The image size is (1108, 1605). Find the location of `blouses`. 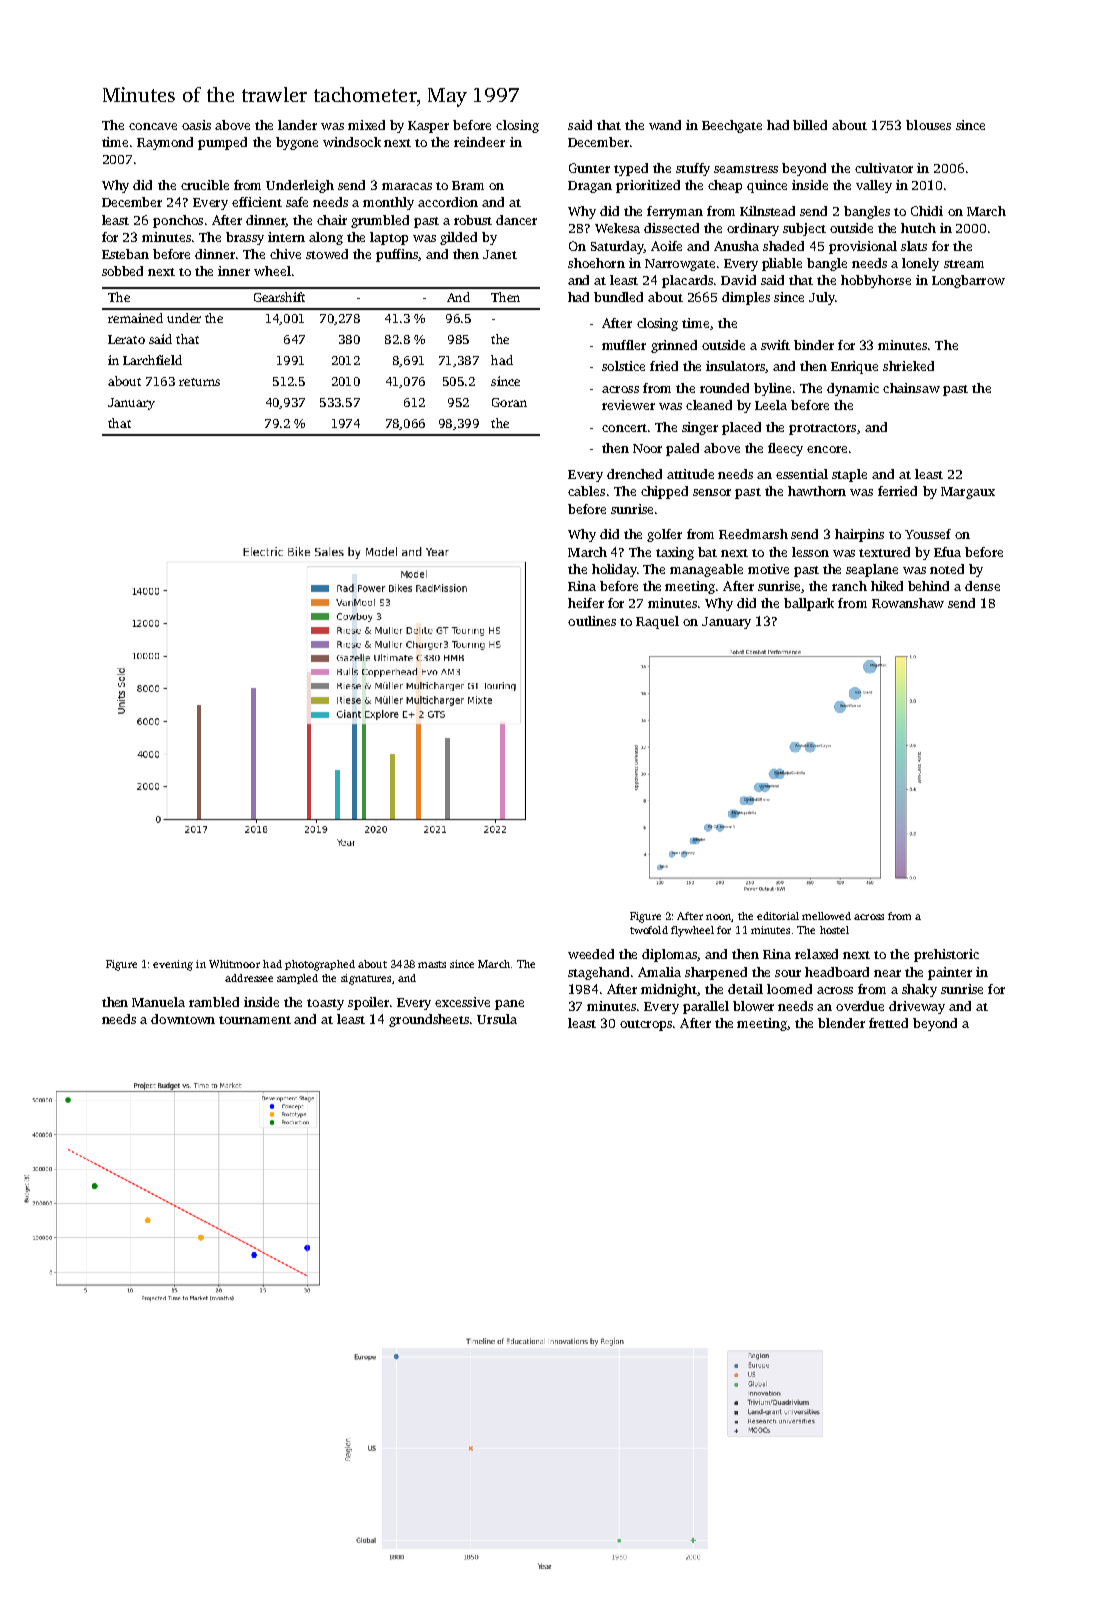

blouses is located at coordinates (928, 125).
